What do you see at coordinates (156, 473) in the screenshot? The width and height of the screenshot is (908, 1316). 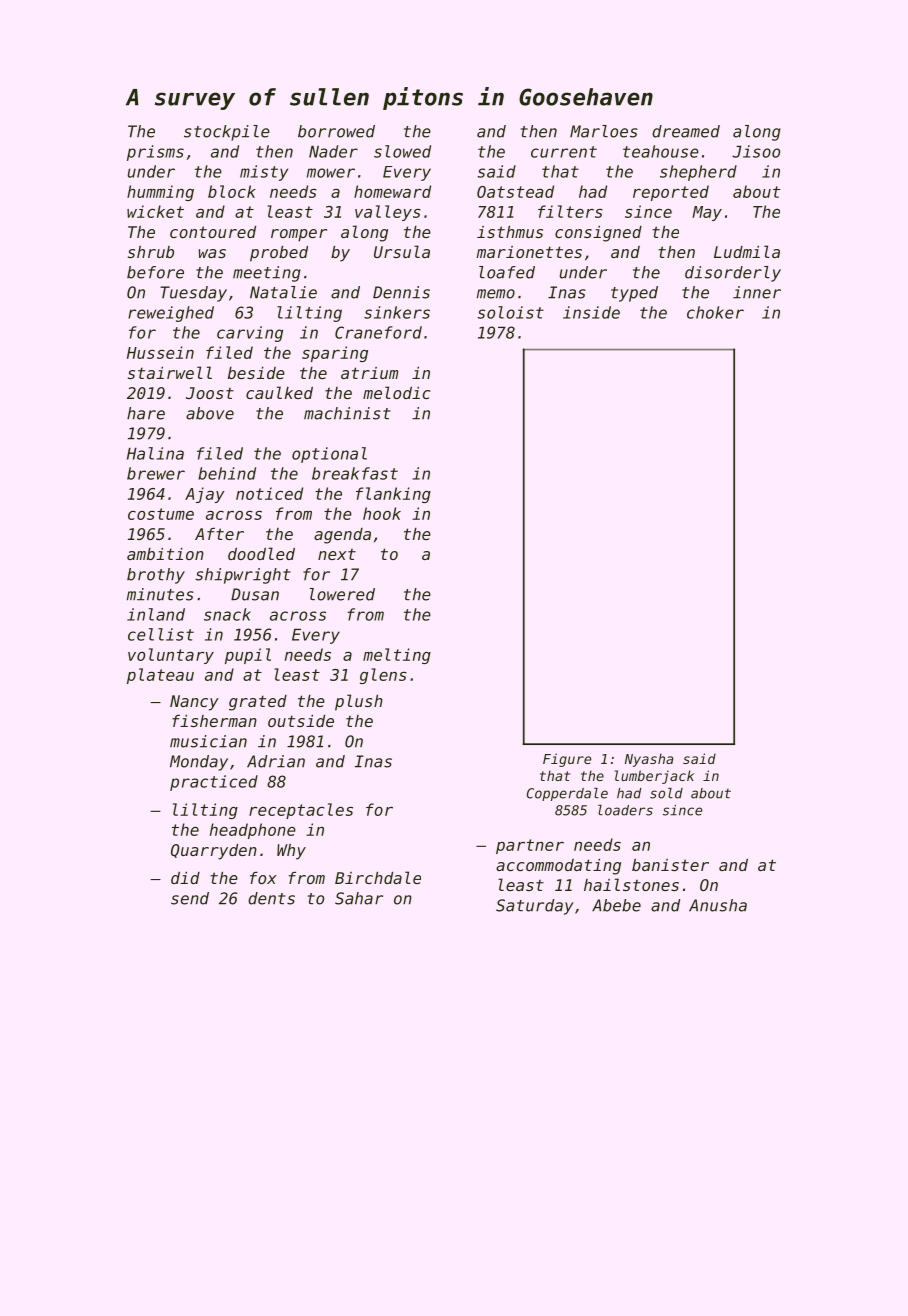 I see `brewer` at bounding box center [156, 473].
